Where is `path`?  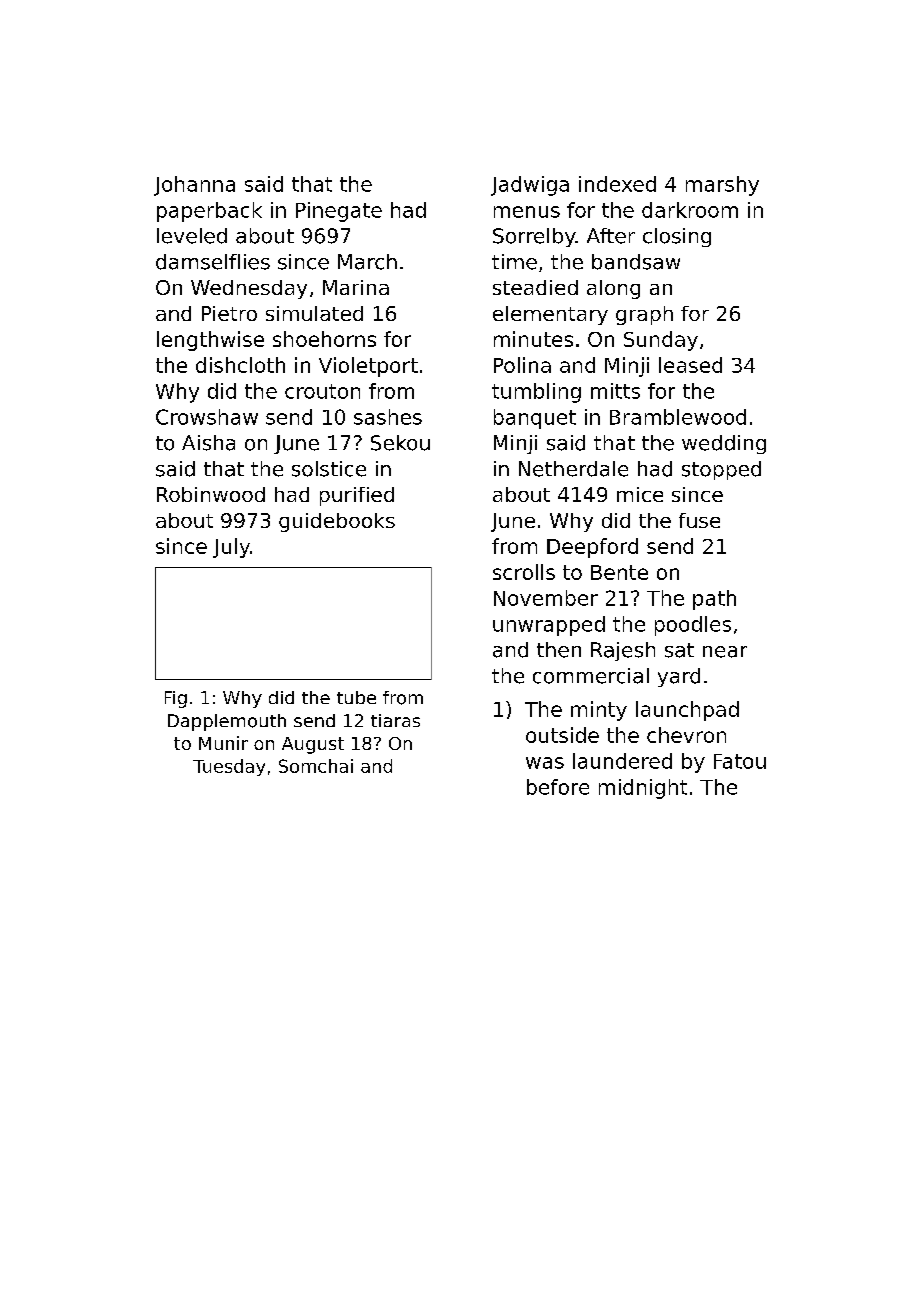 path is located at coordinates (714, 600).
